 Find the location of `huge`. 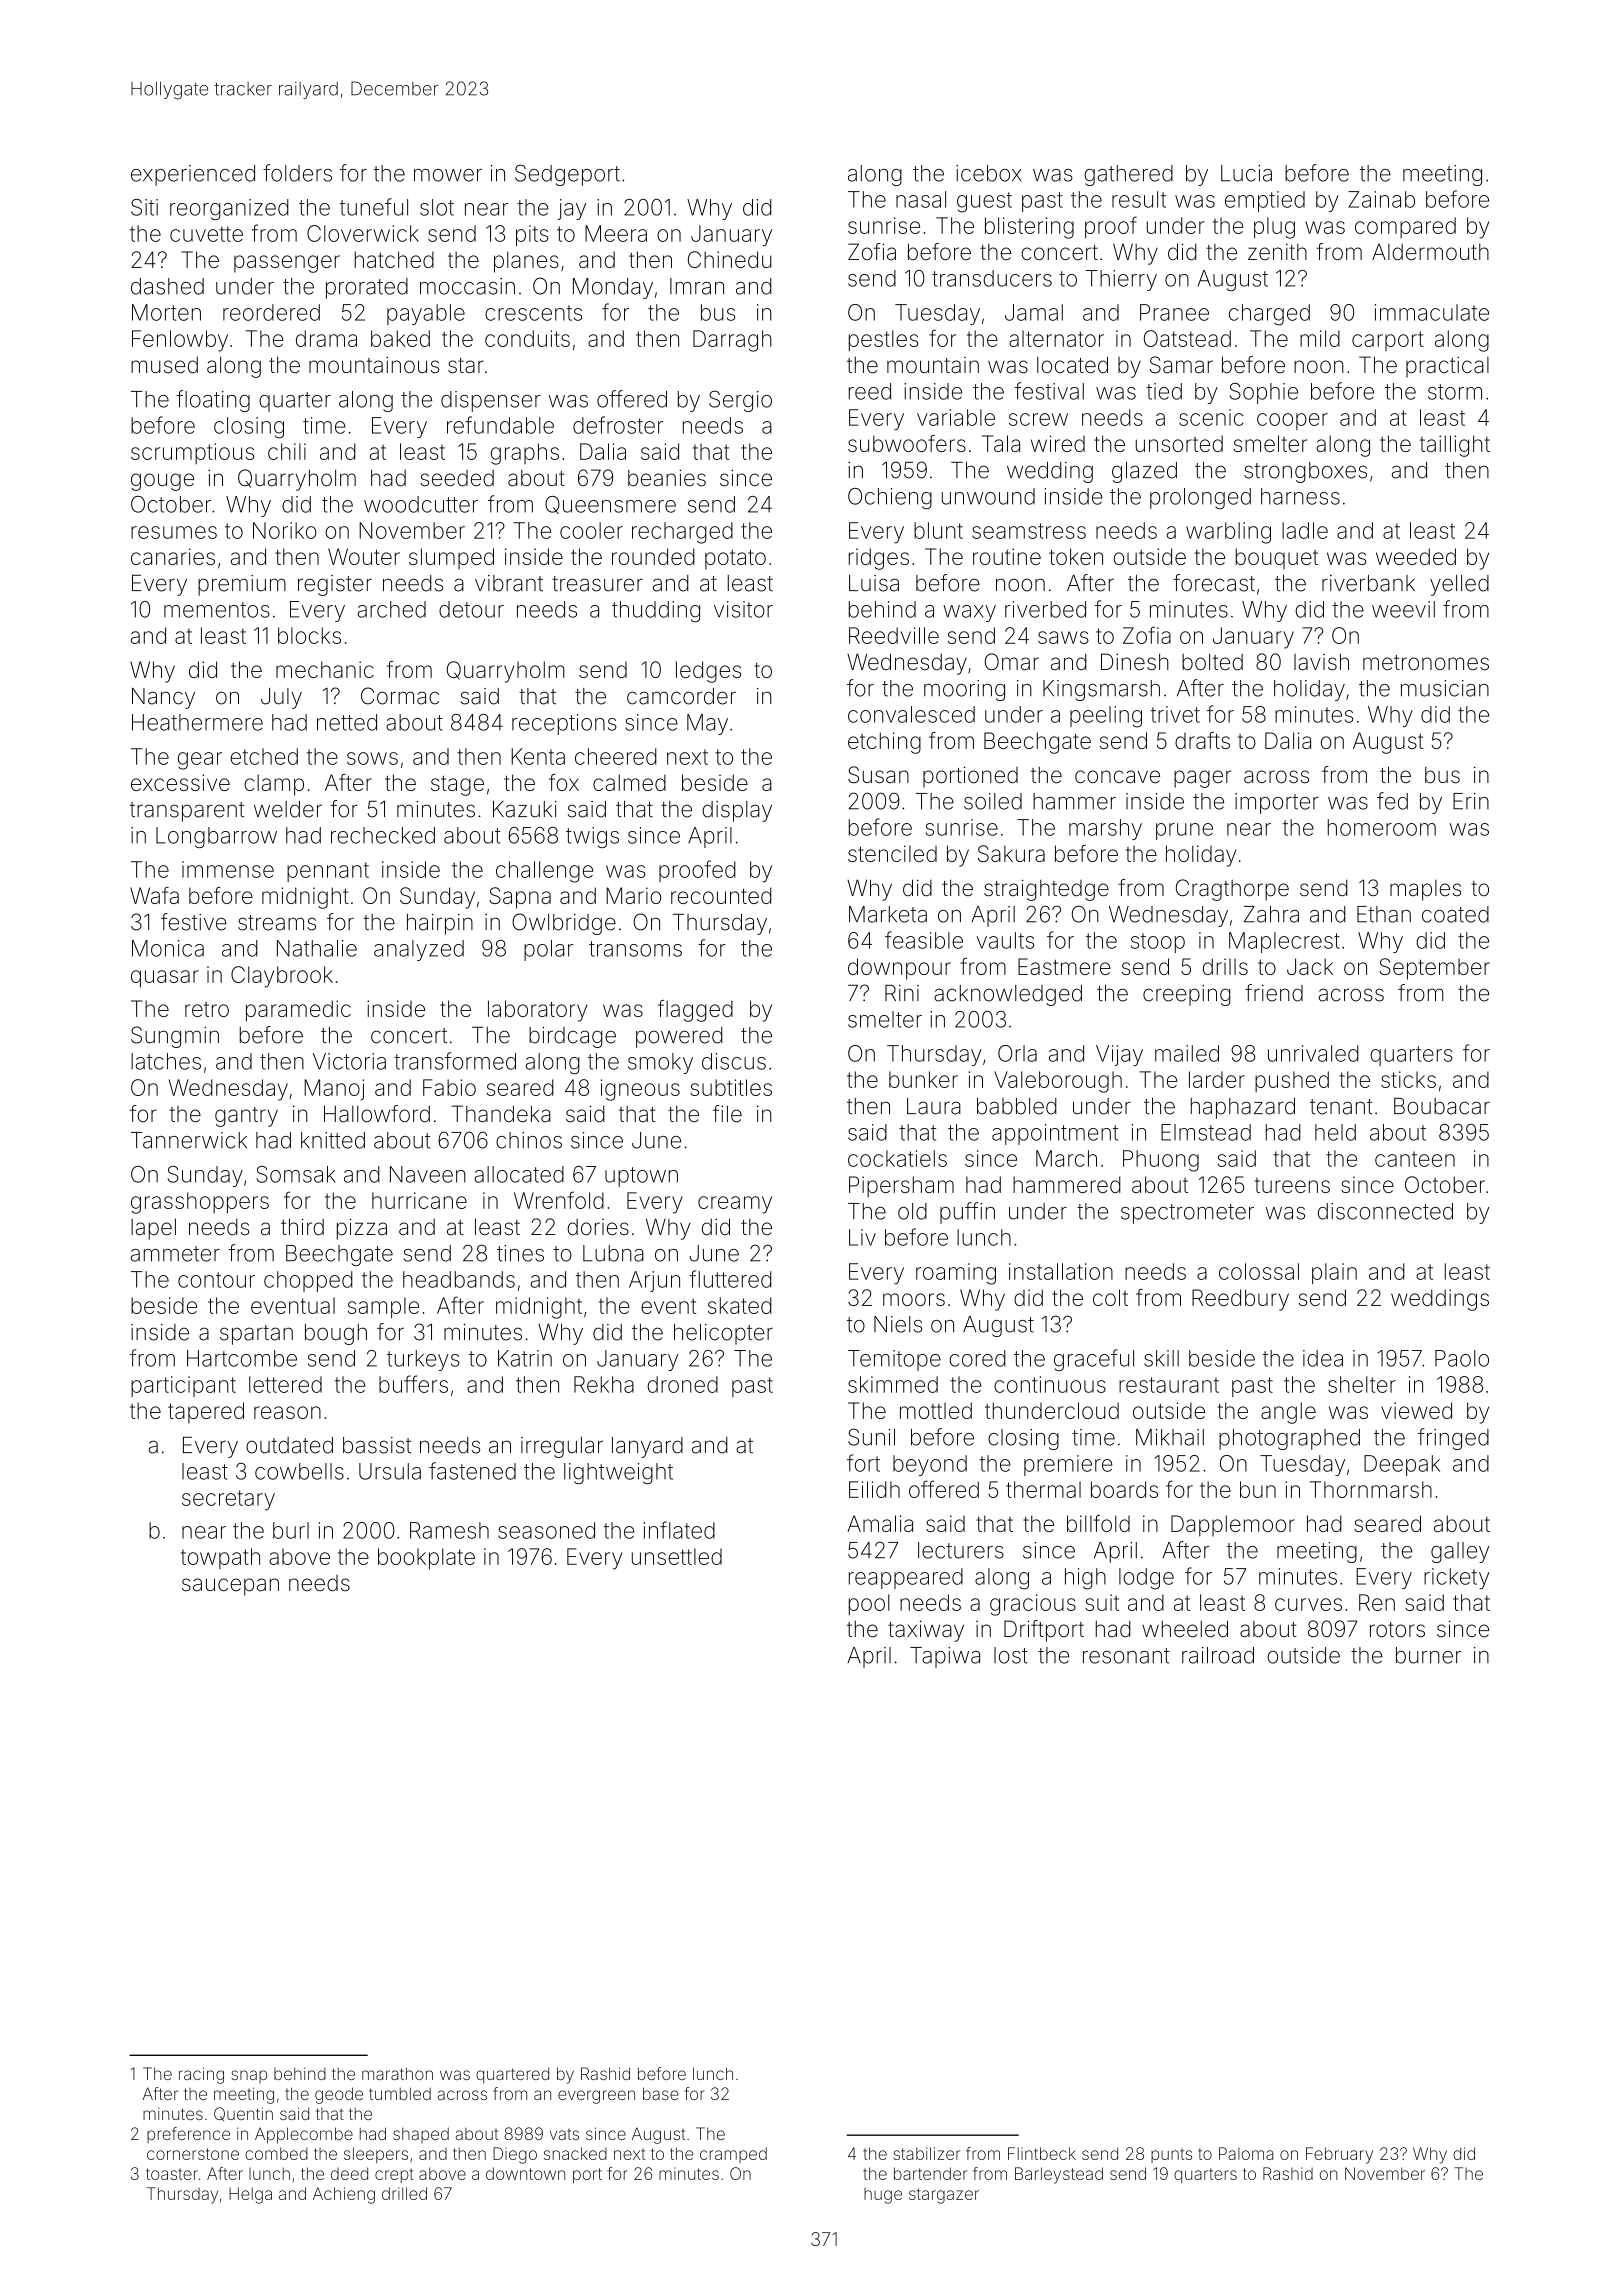

huge is located at coordinates (883, 2196).
